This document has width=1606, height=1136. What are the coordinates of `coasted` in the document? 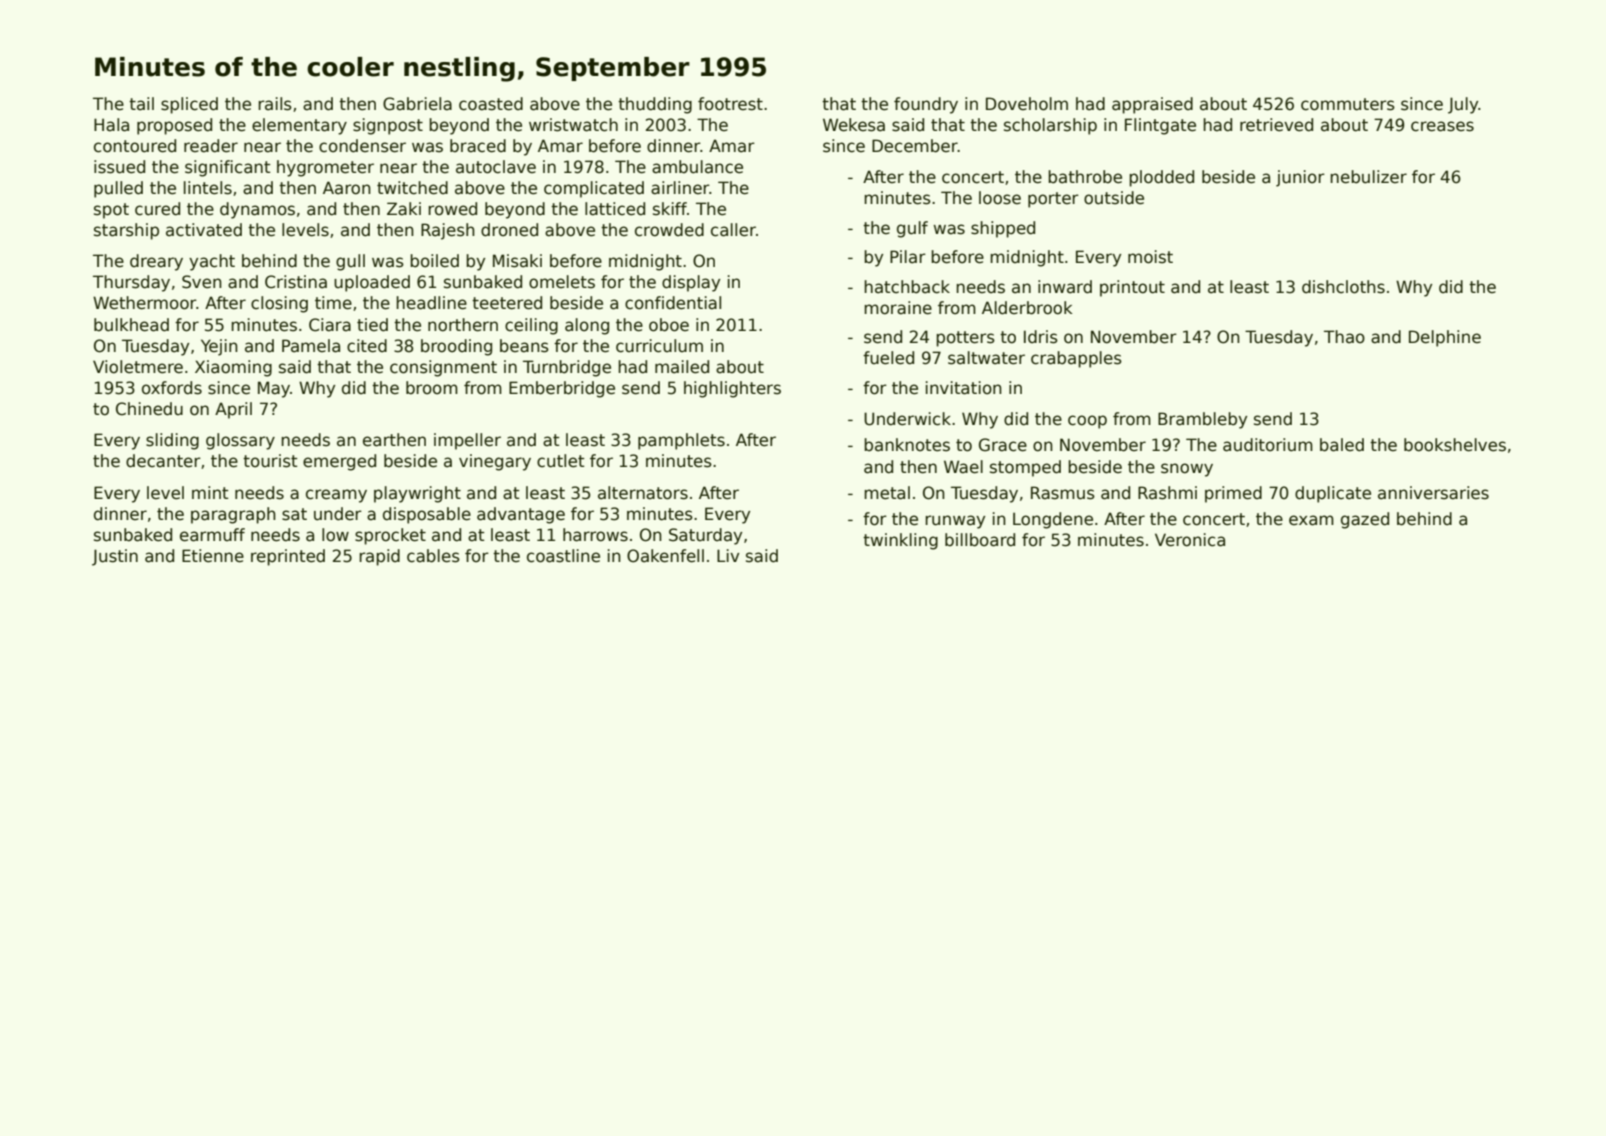 It's located at (491, 104).
